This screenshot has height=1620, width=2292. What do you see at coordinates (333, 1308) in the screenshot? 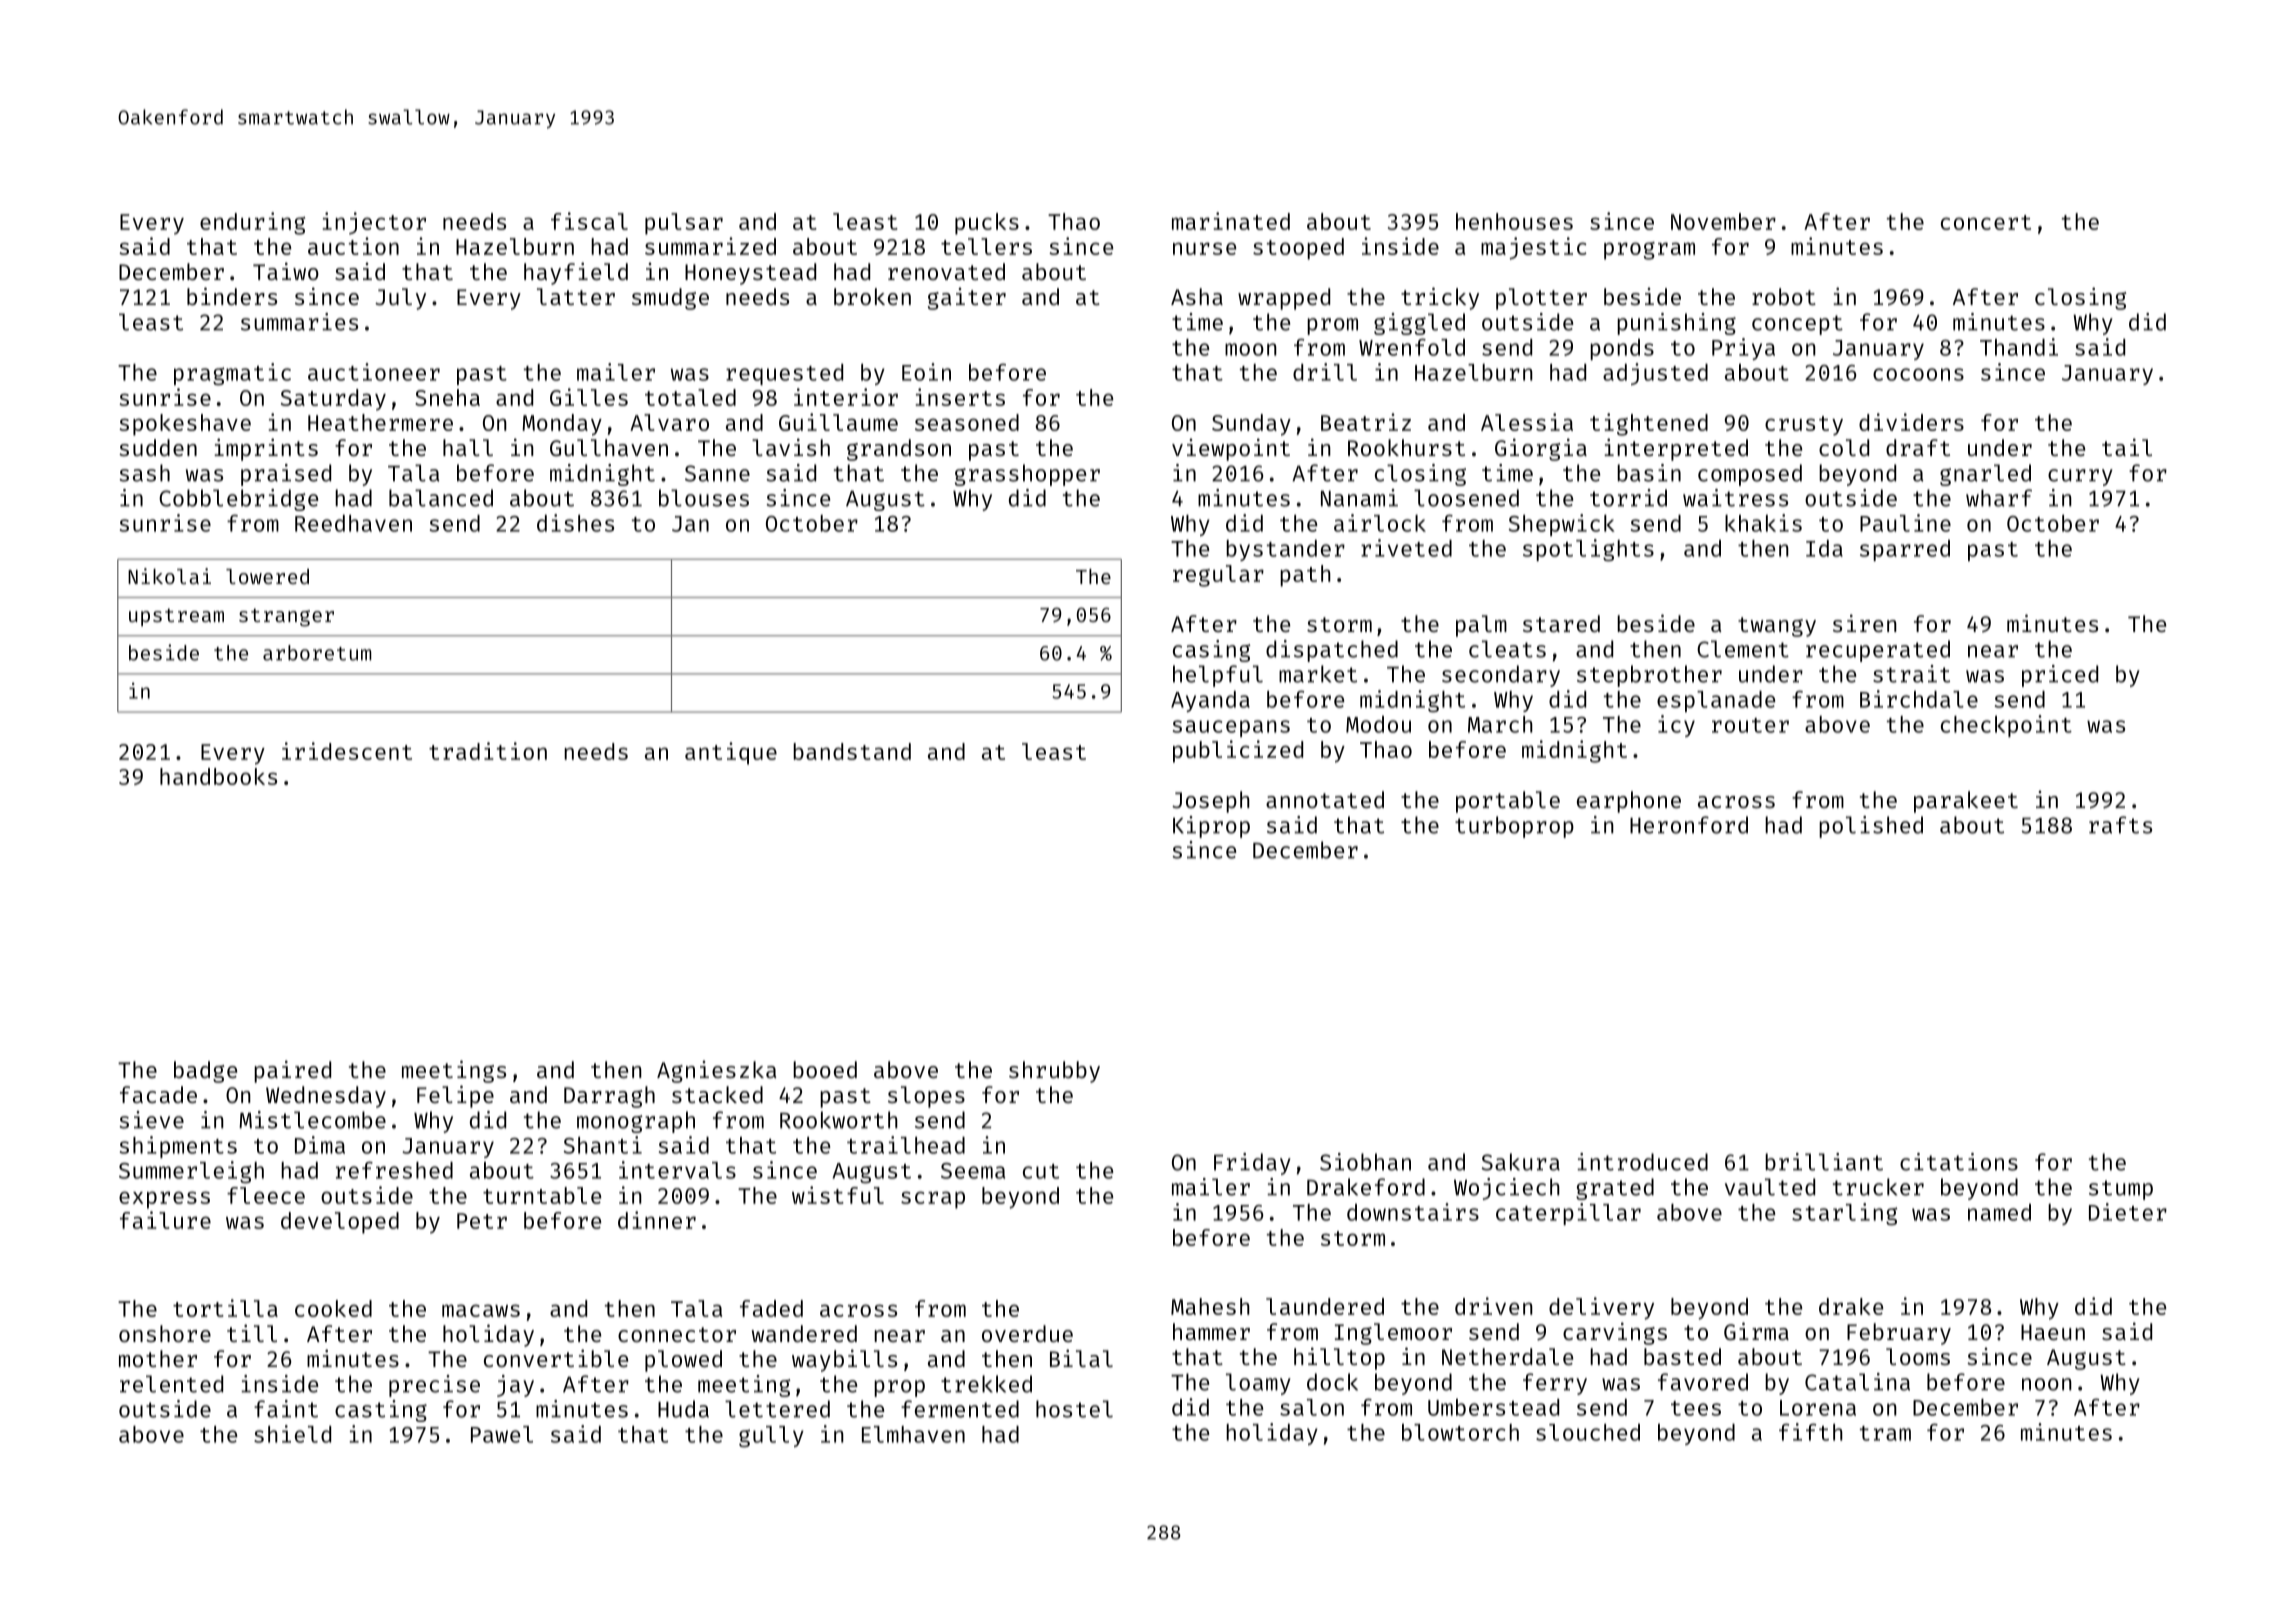
I see `cooked` at bounding box center [333, 1308].
